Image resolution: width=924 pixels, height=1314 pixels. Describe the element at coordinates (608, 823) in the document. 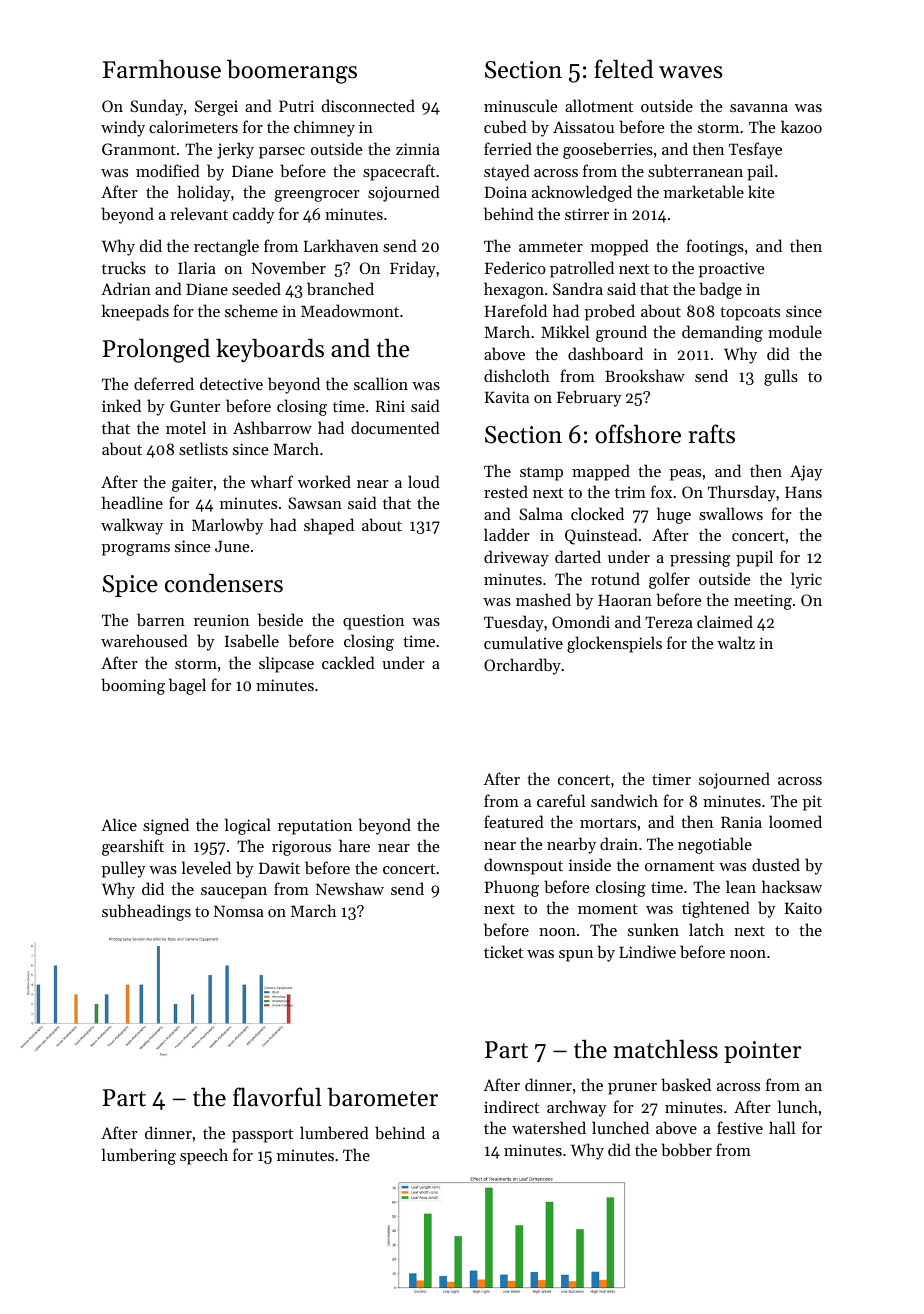

I see `mortars` at that location.
